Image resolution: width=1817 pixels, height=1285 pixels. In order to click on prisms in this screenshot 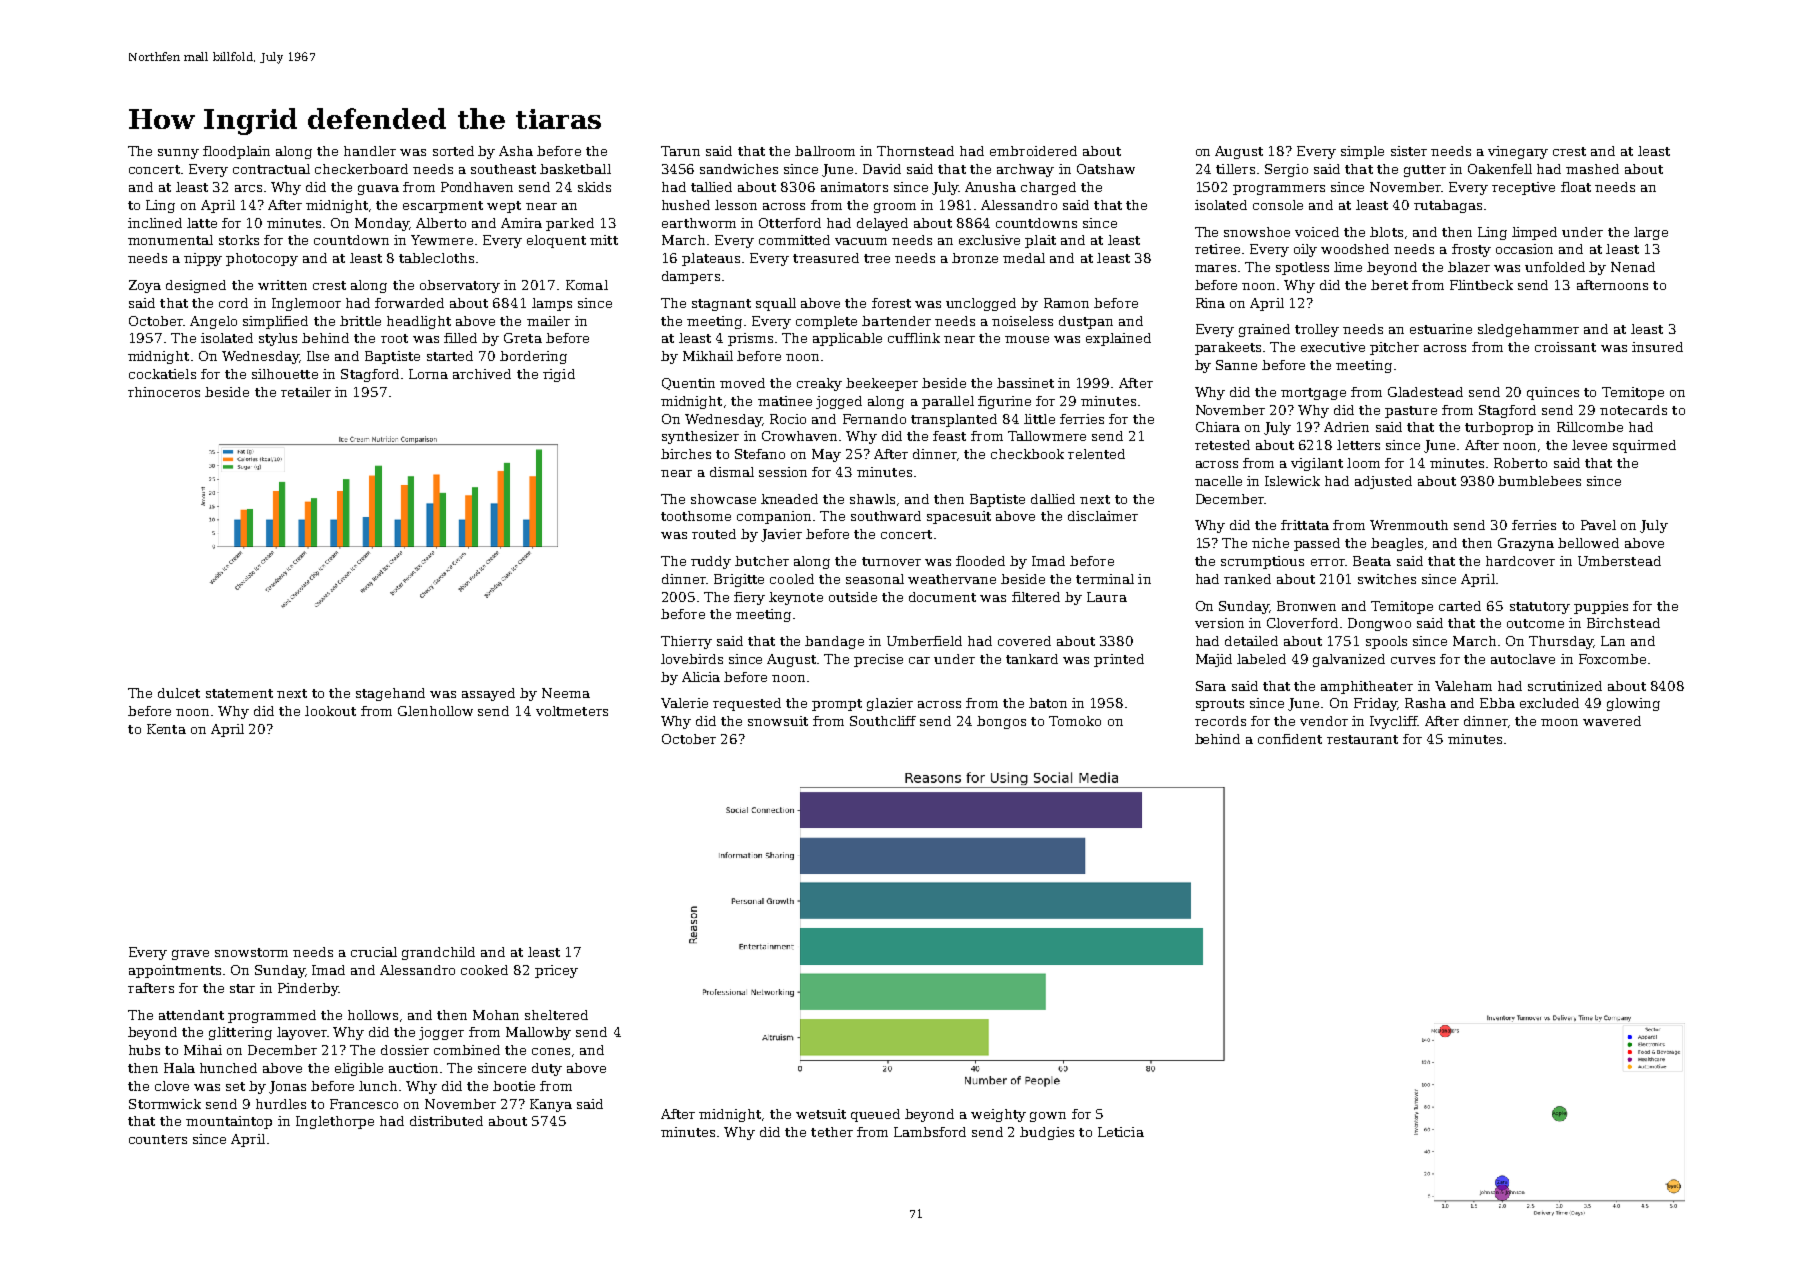, I will do `click(750, 339)`.
